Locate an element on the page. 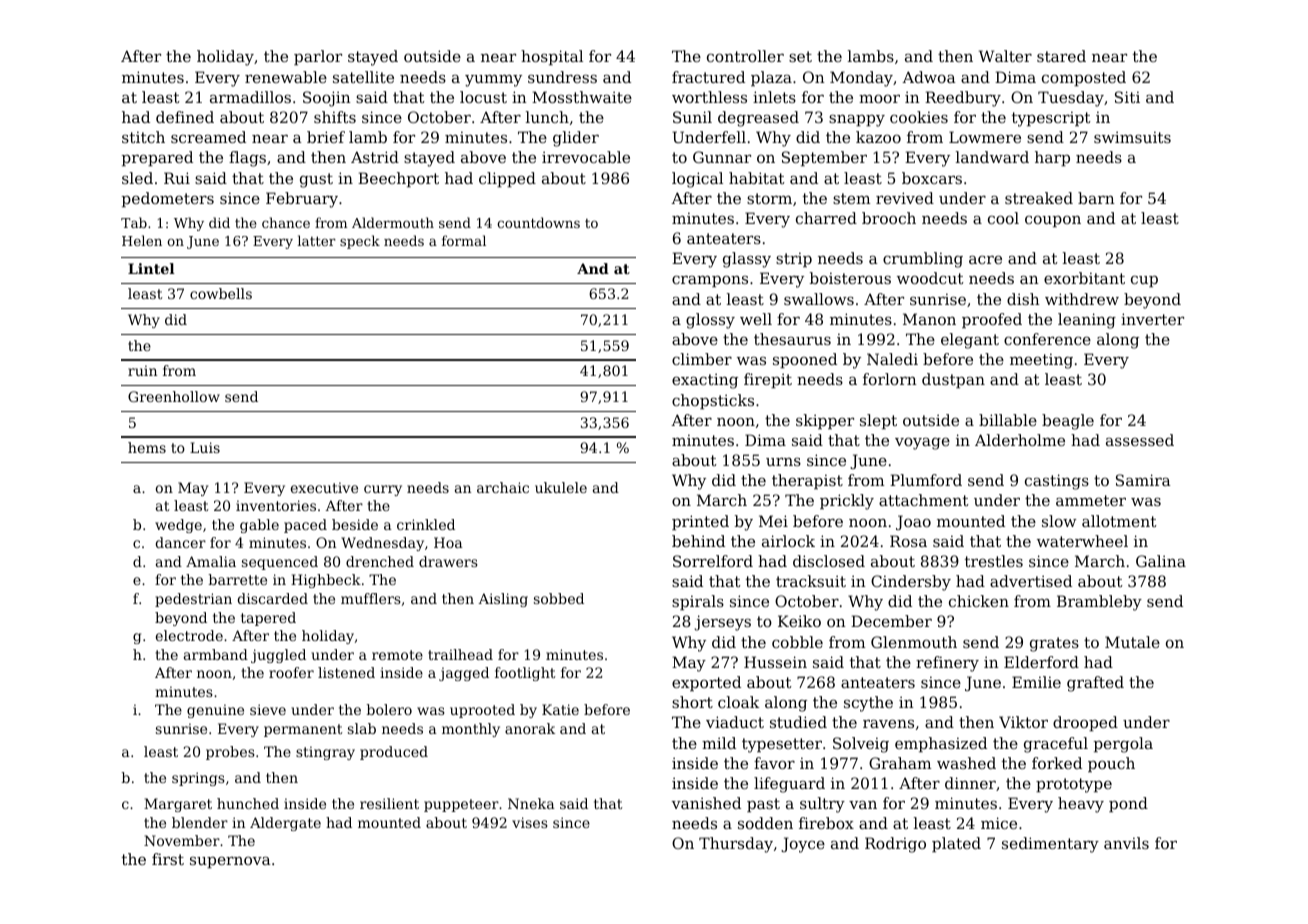  swallows is located at coordinates (819, 299).
